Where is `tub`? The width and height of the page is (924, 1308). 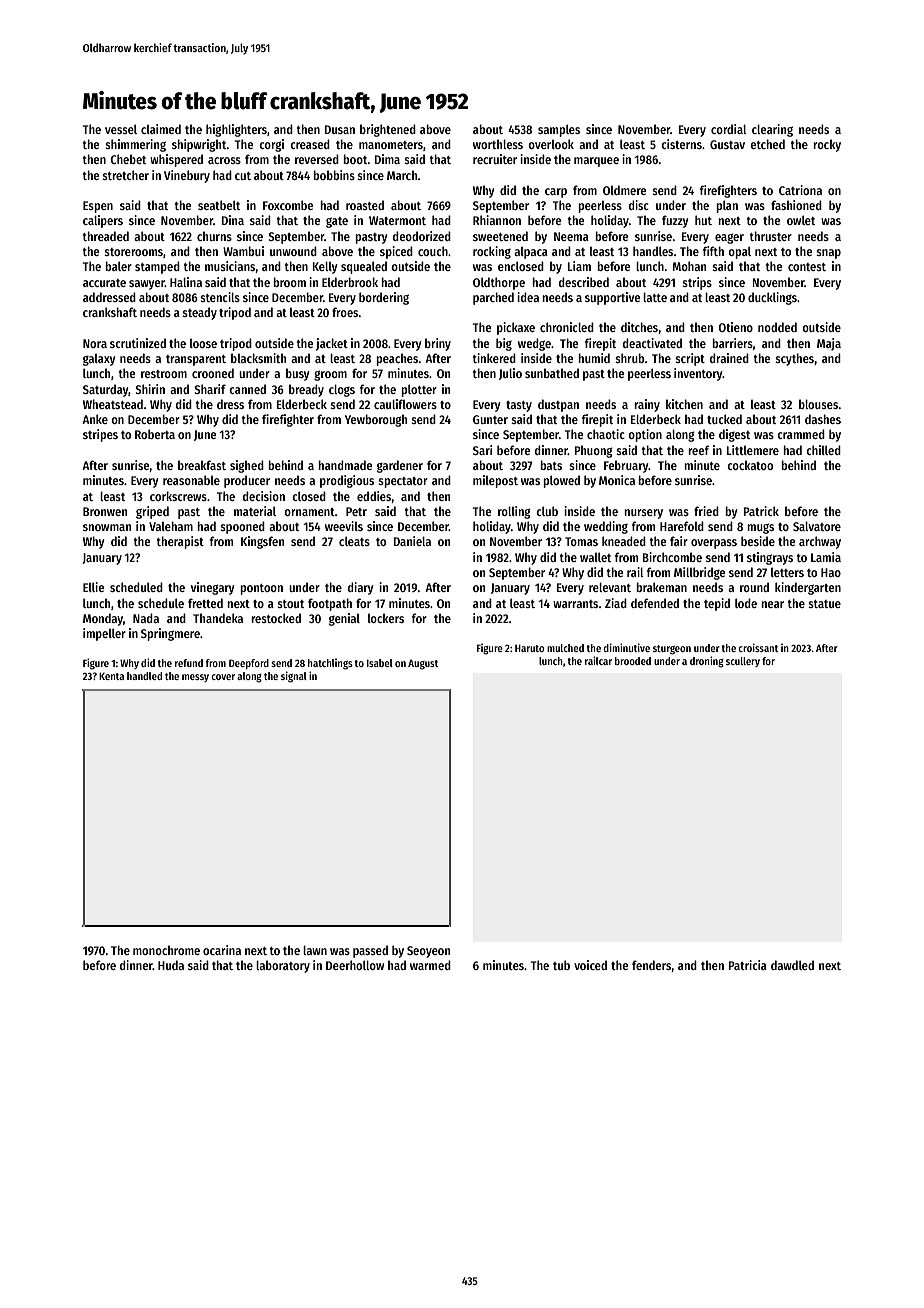 tub is located at coordinates (561, 965).
